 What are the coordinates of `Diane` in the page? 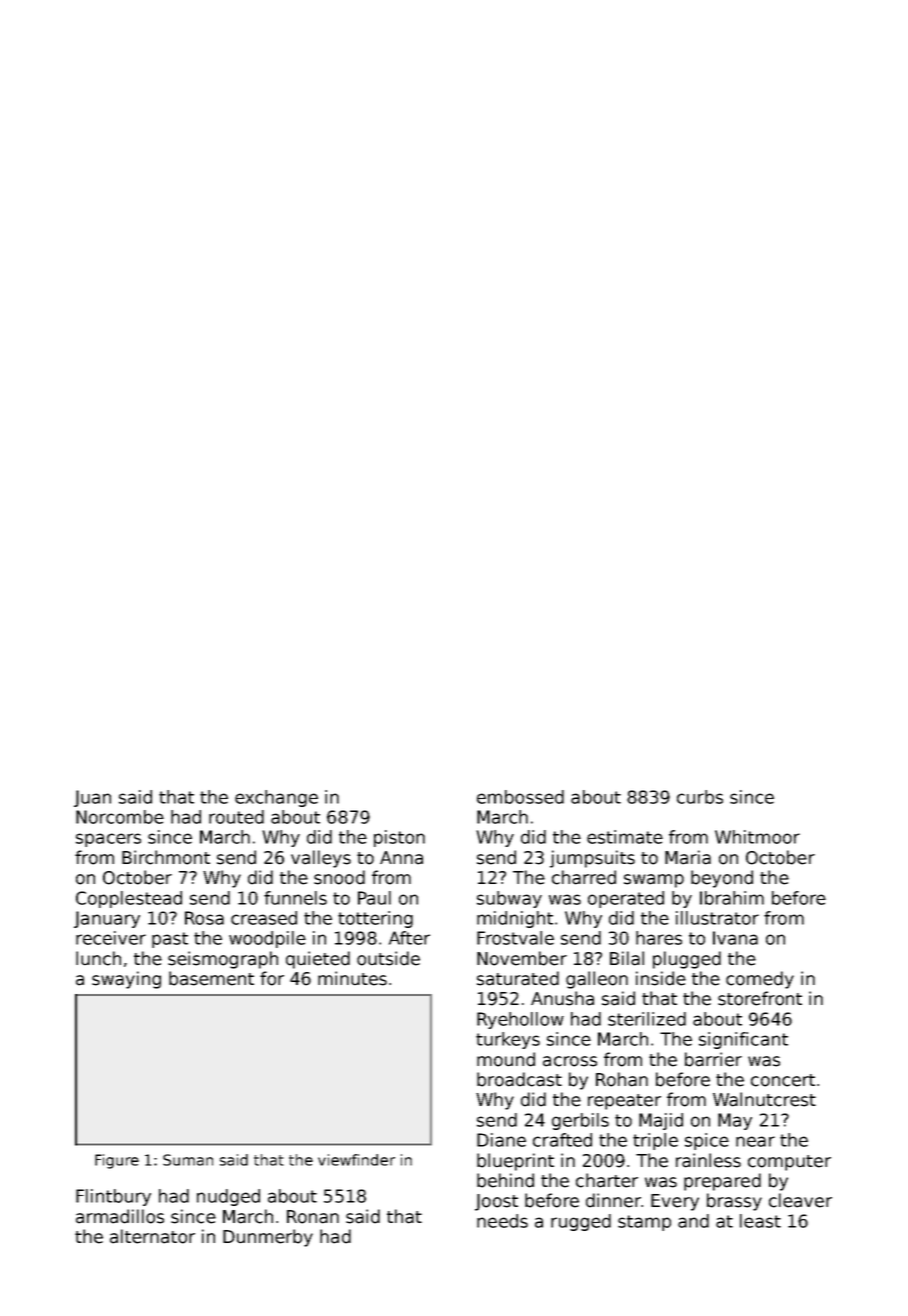 It's located at (501, 1140).
